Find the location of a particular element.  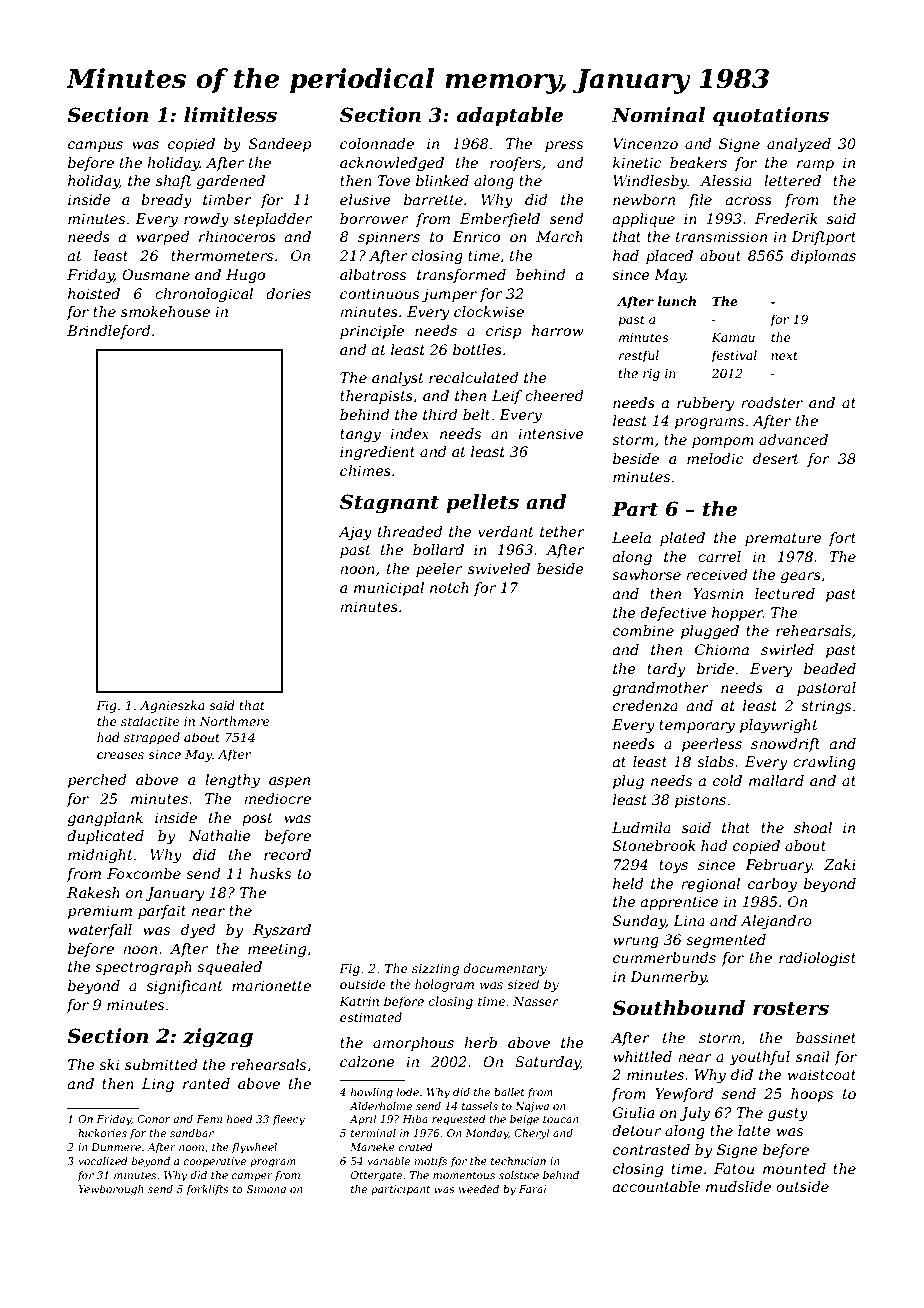

cheered is located at coordinates (554, 395).
